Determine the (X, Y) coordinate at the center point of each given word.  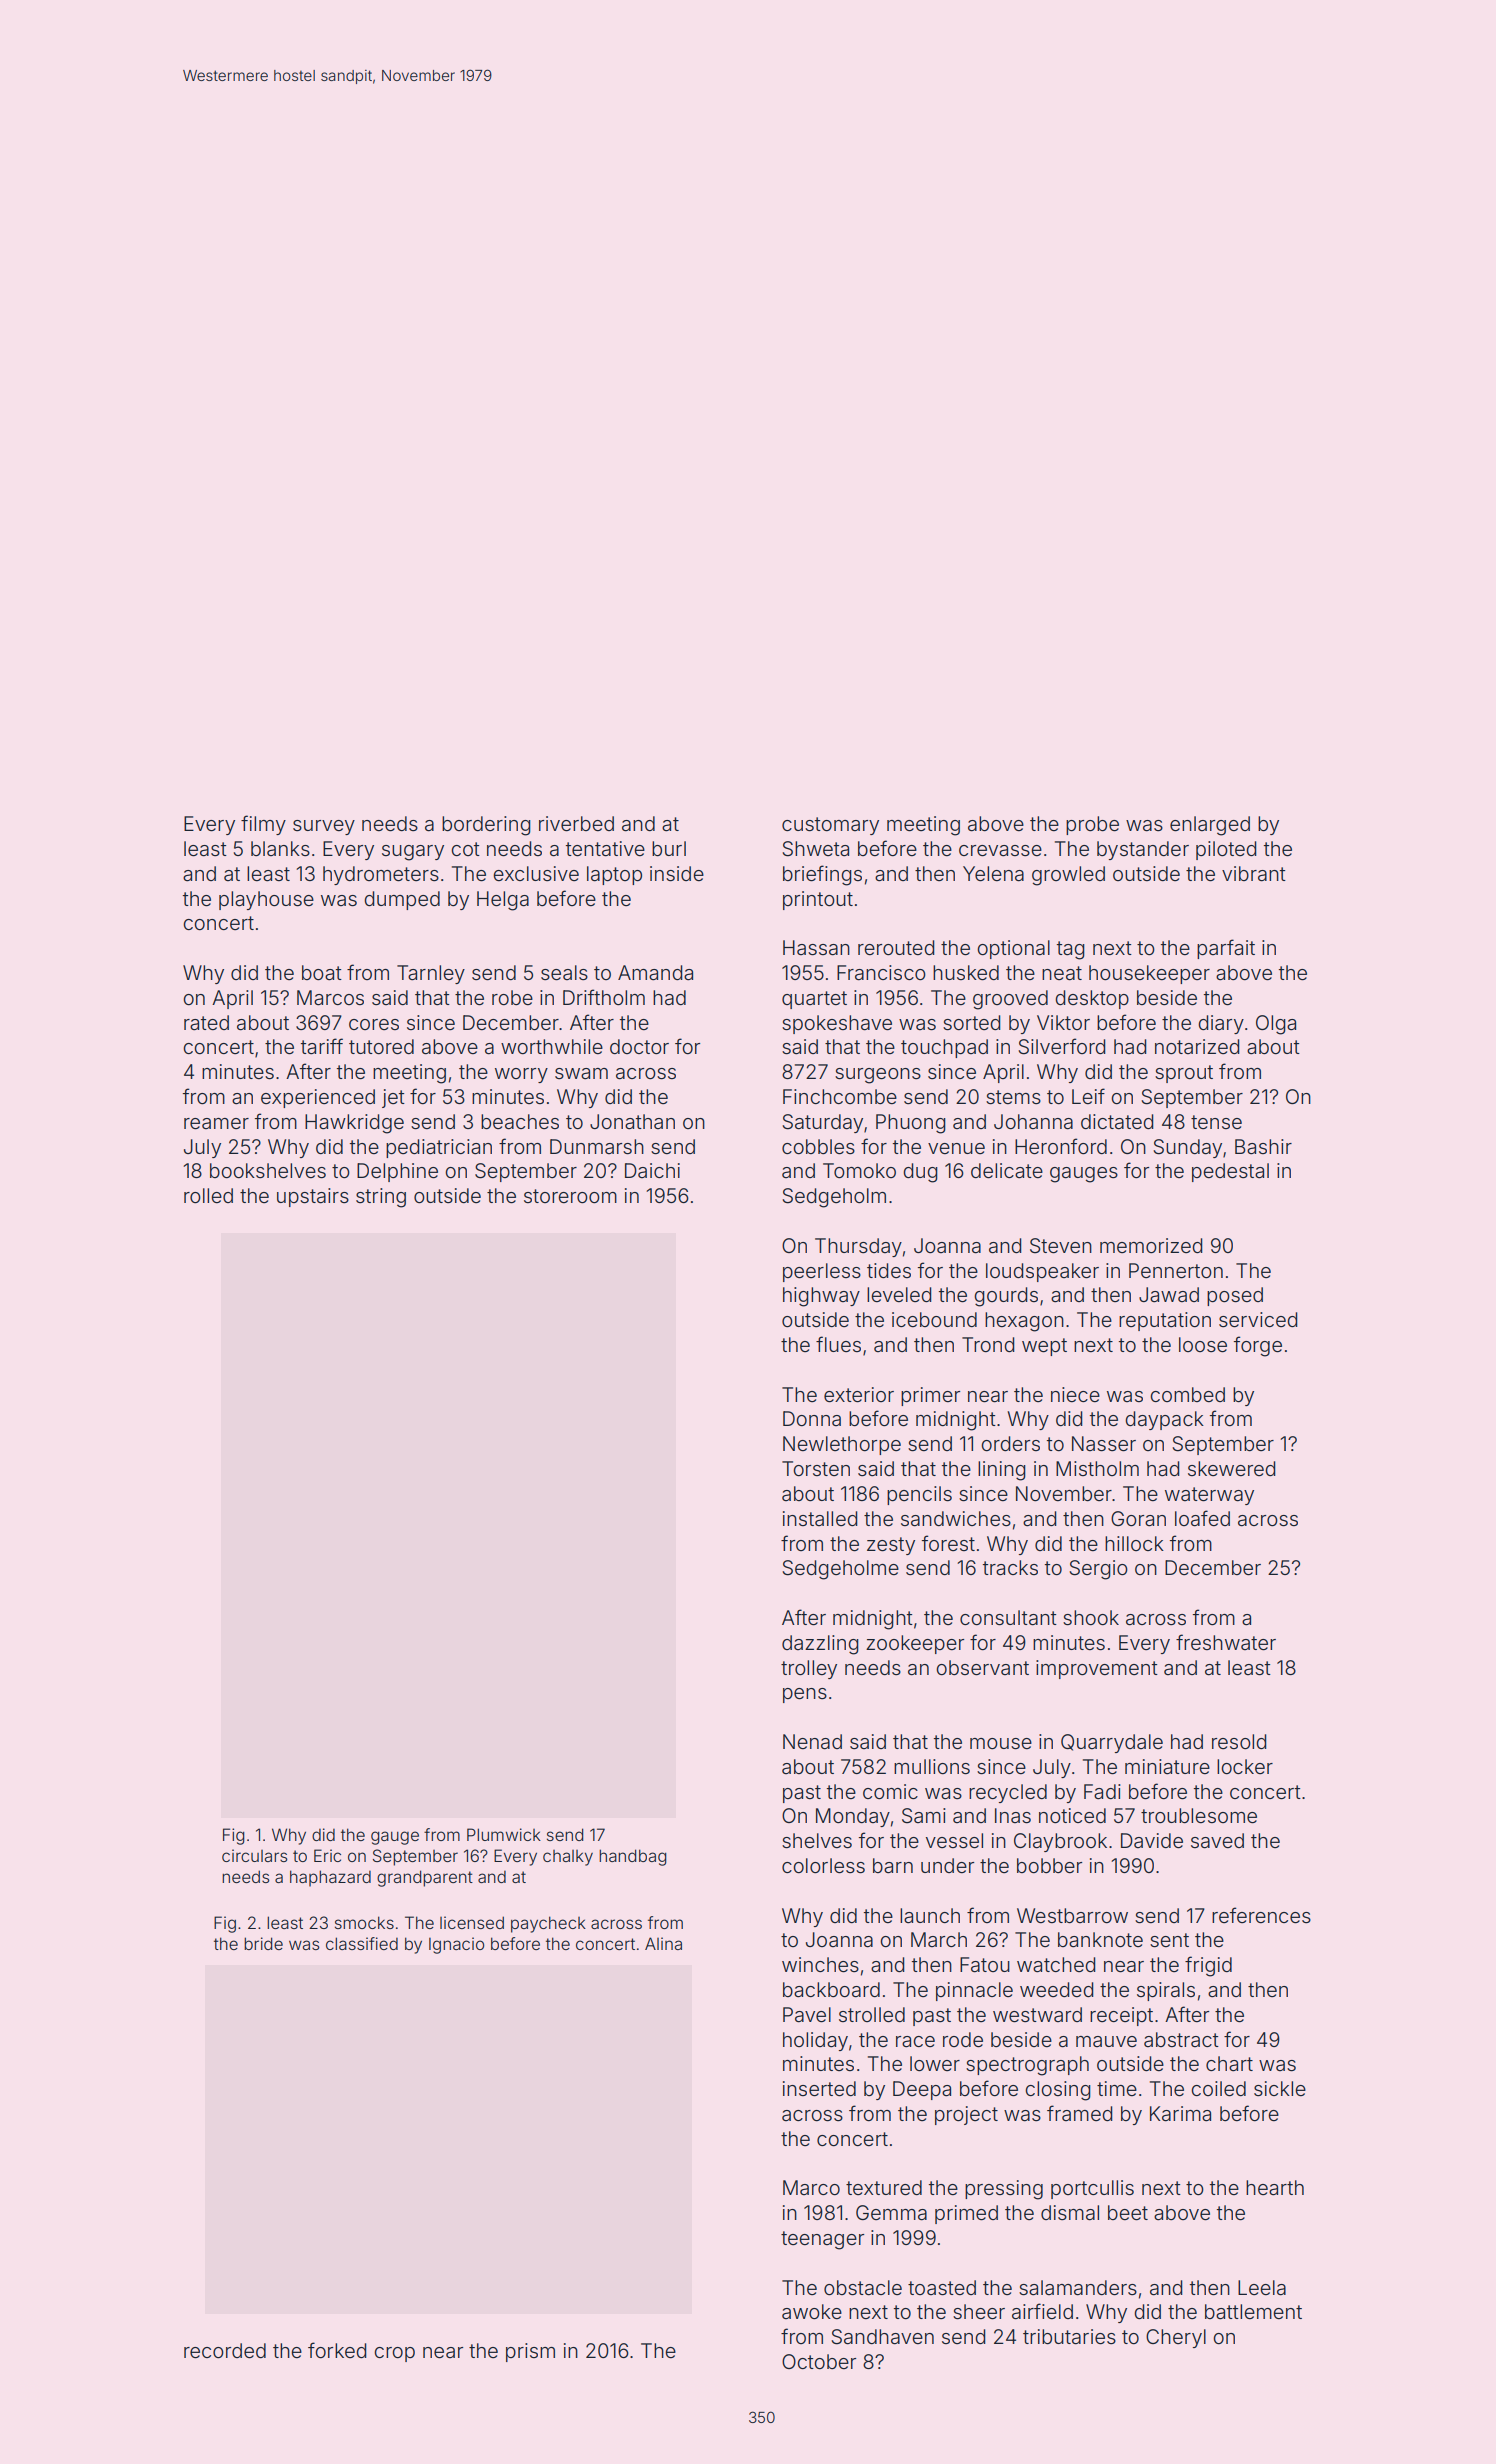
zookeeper (915, 1644)
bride (263, 1943)
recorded (225, 2350)
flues (838, 1344)
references (1261, 1915)
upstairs (313, 1197)
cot (465, 849)
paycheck (548, 1924)
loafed (1202, 1518)
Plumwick (504, 1834)
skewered (1232, 1468)
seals (564, 972)
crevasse (1000, 850)
